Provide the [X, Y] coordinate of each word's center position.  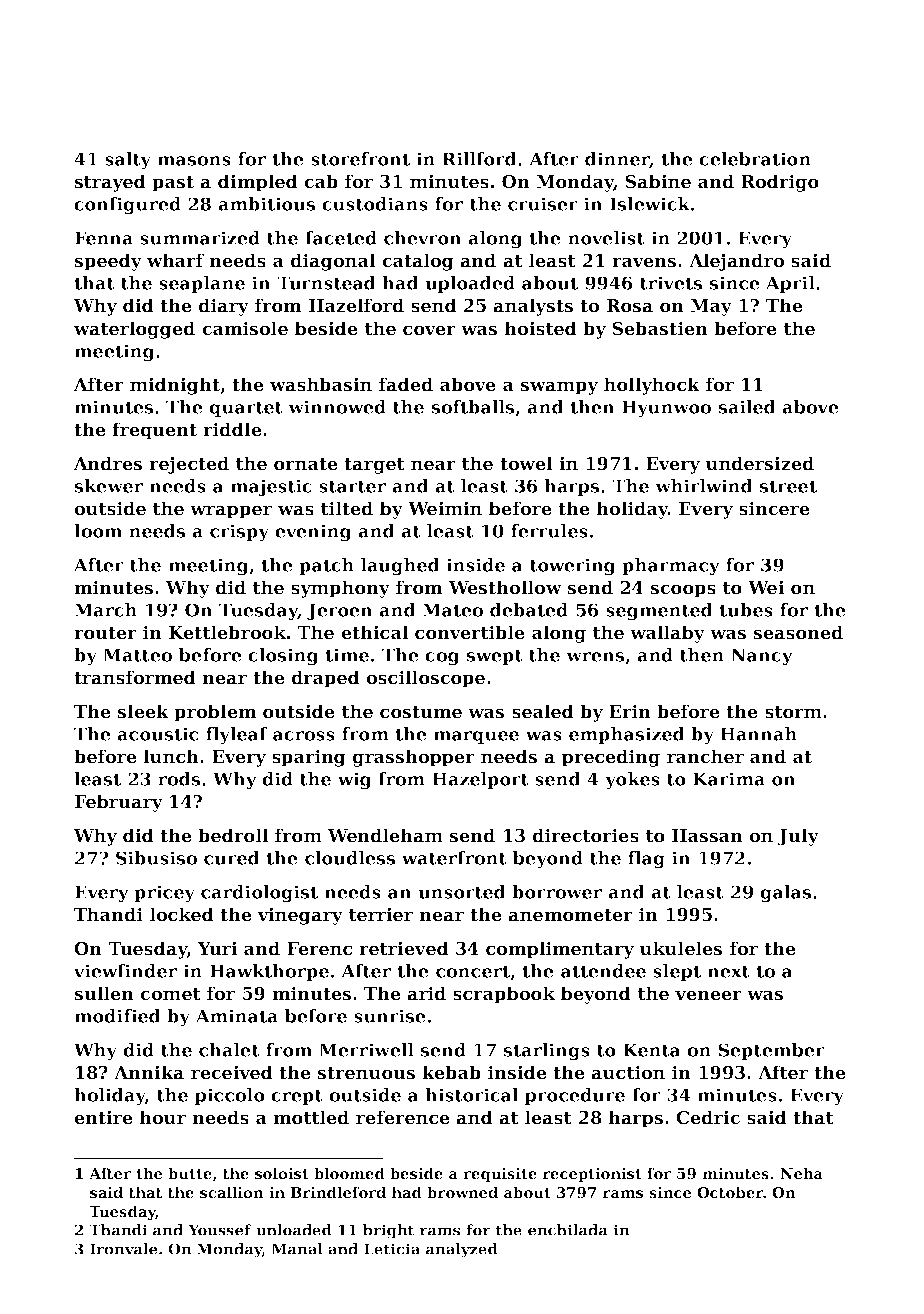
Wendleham [385, 835]
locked [182, 914]
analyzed [462, 1250]
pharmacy [671, 567]
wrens [595, 657]
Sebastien [660, 328]
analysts [533, 307]
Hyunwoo [666, 409]
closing [283, 657]
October [730, 1192]
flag [646, 860]
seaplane [202, 284]
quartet [246, 409]
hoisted [540, 328]
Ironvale [123, 1249]
